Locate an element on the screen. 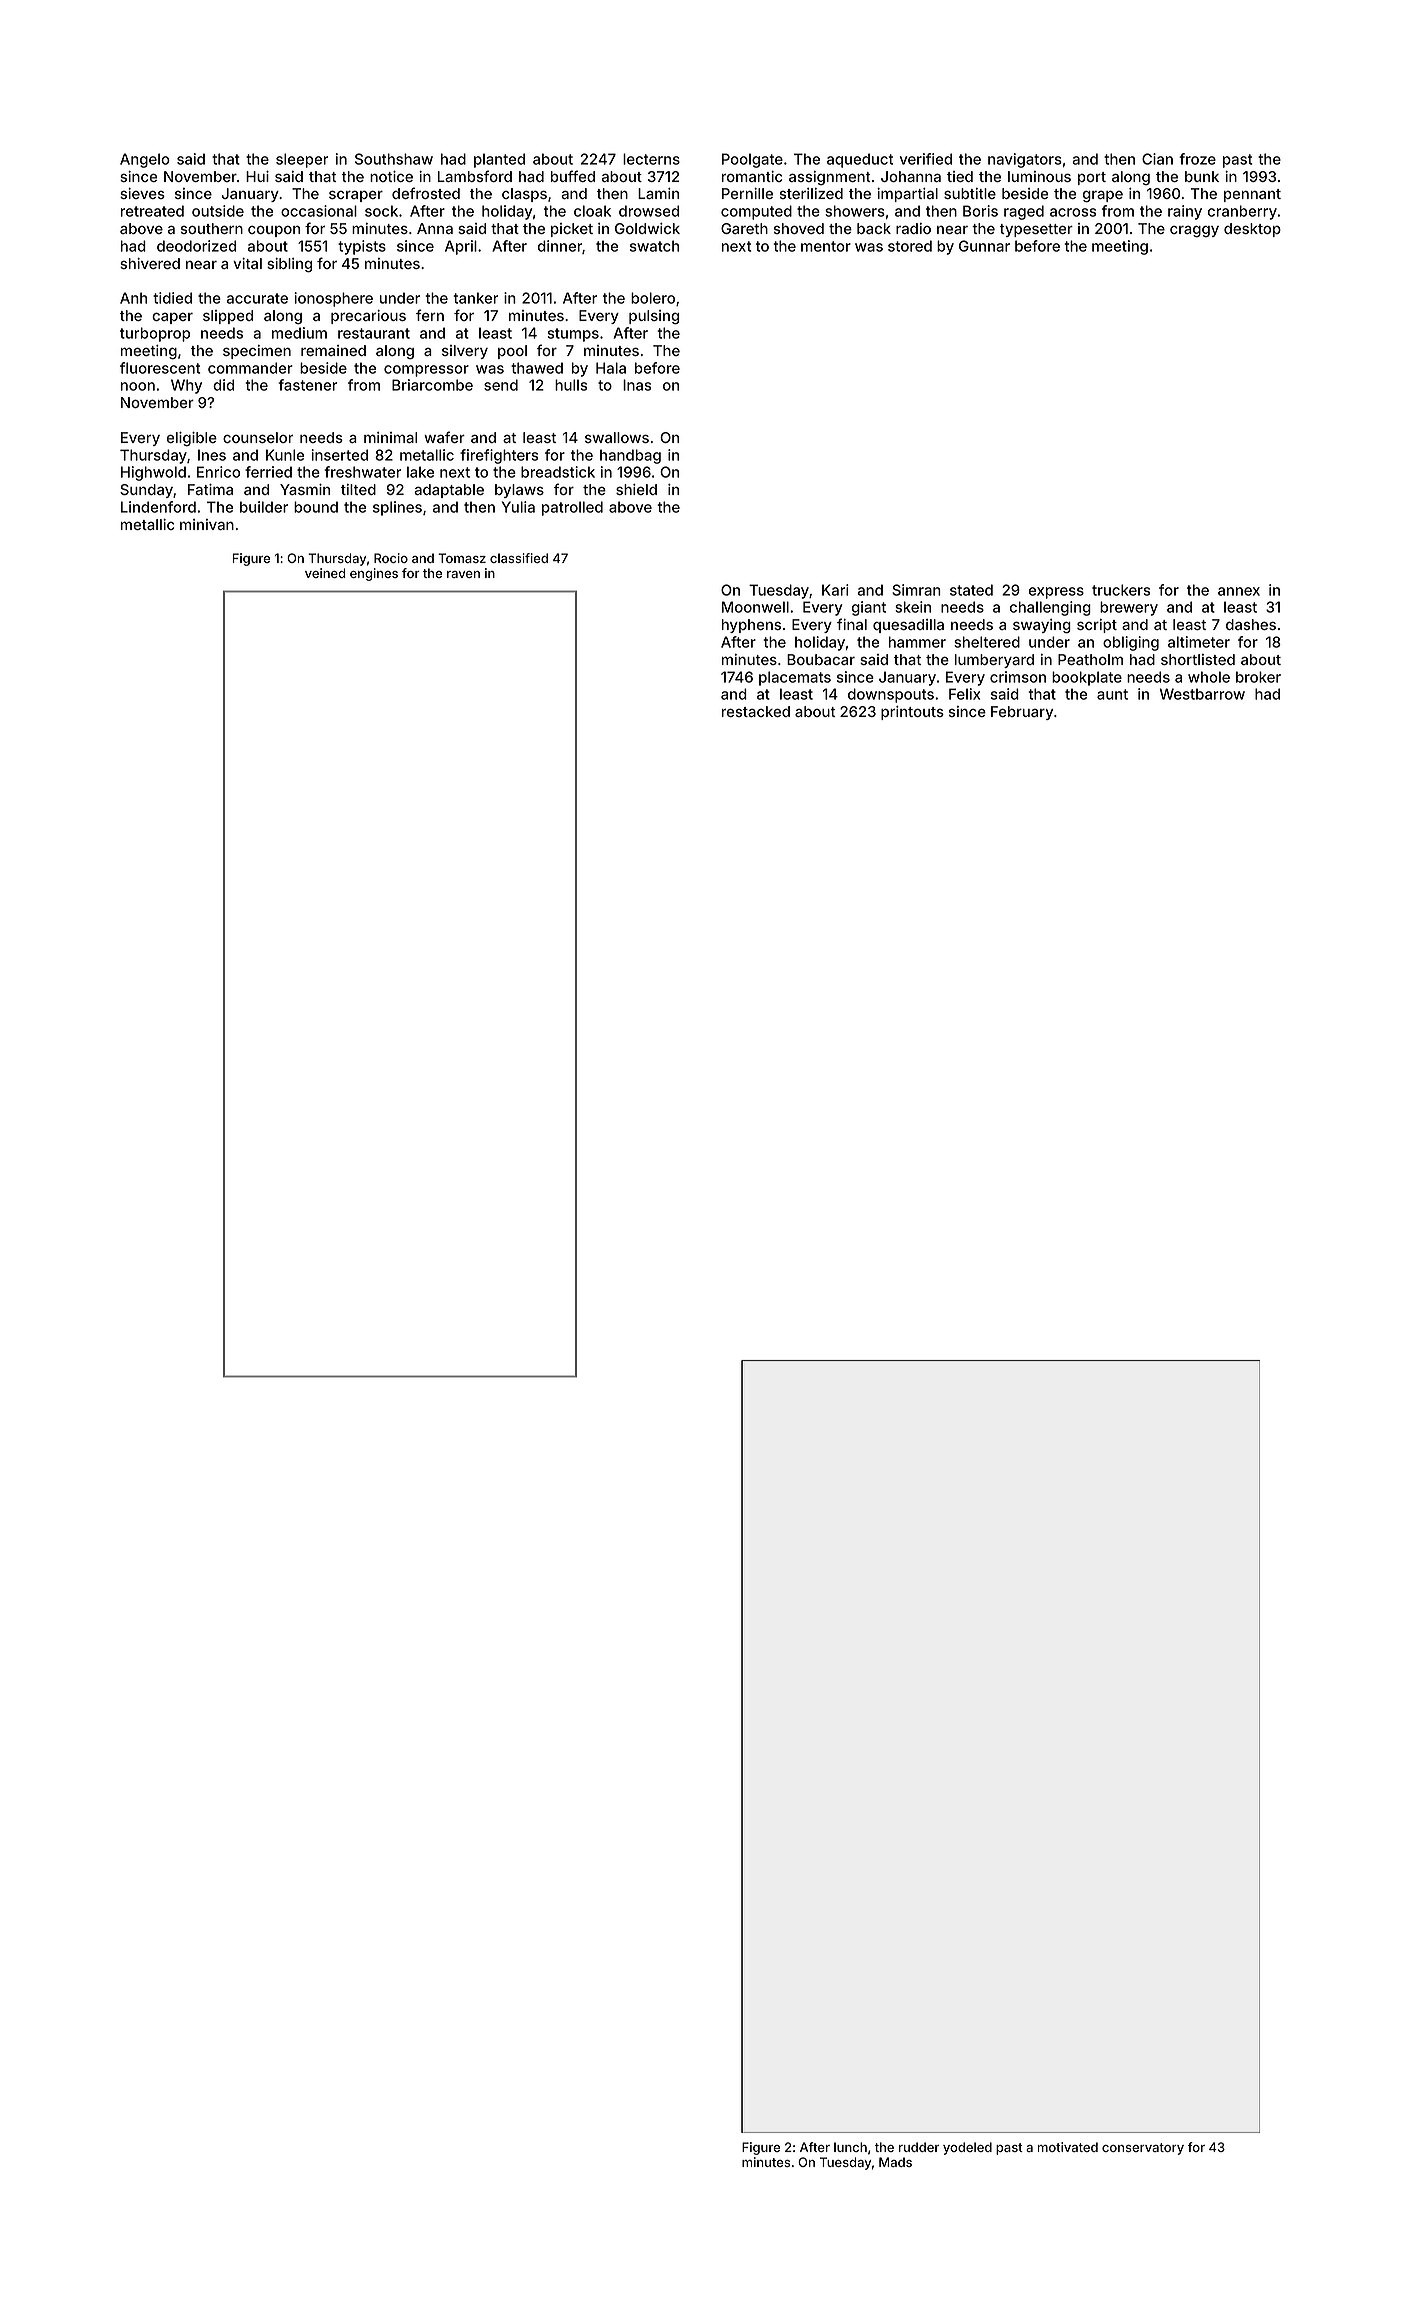  conservatory is located at coordinates (1143, 2149).
